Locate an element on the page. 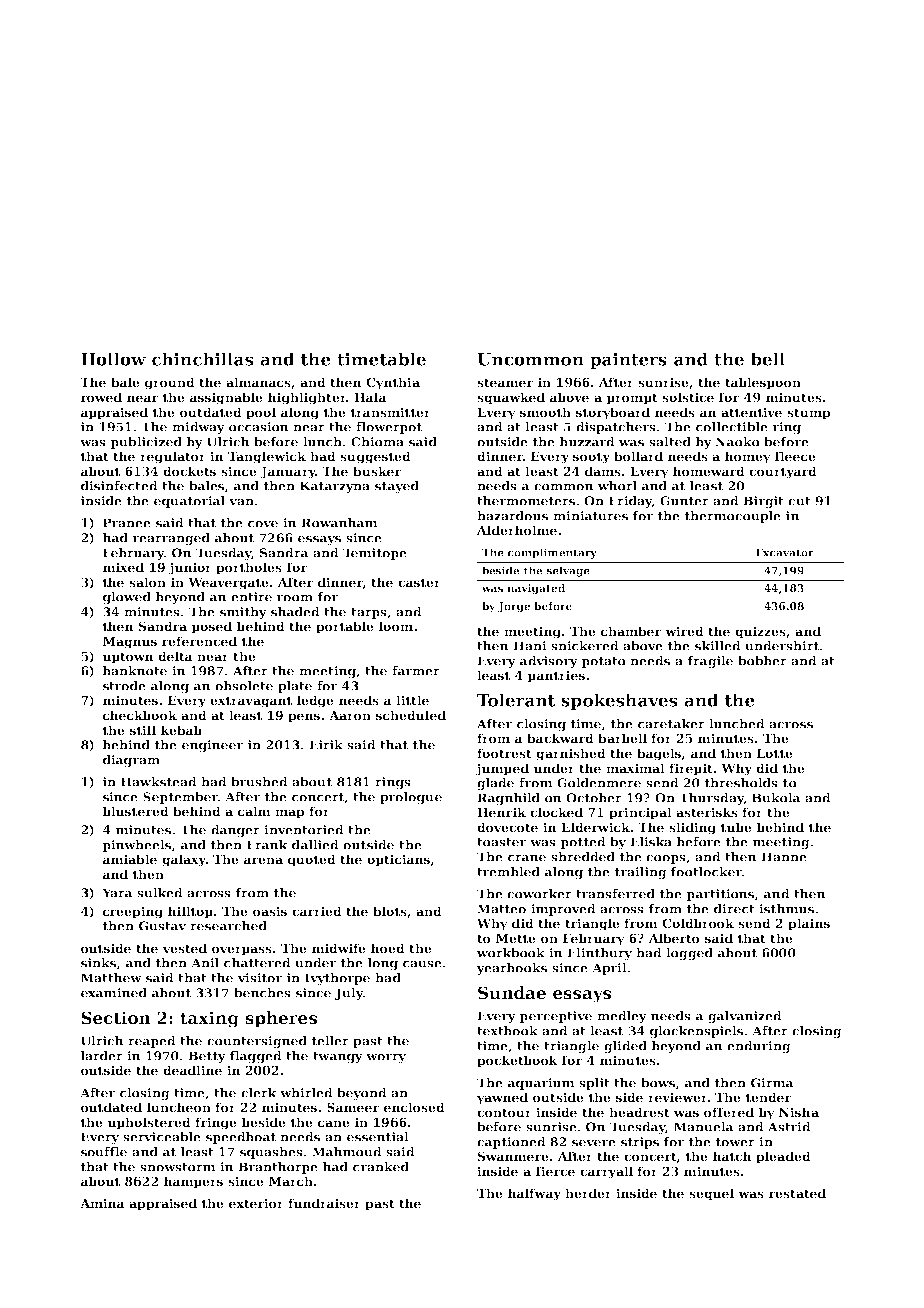 This page has height=1308, width=924. smooth is located at coordinates (545, 412).
